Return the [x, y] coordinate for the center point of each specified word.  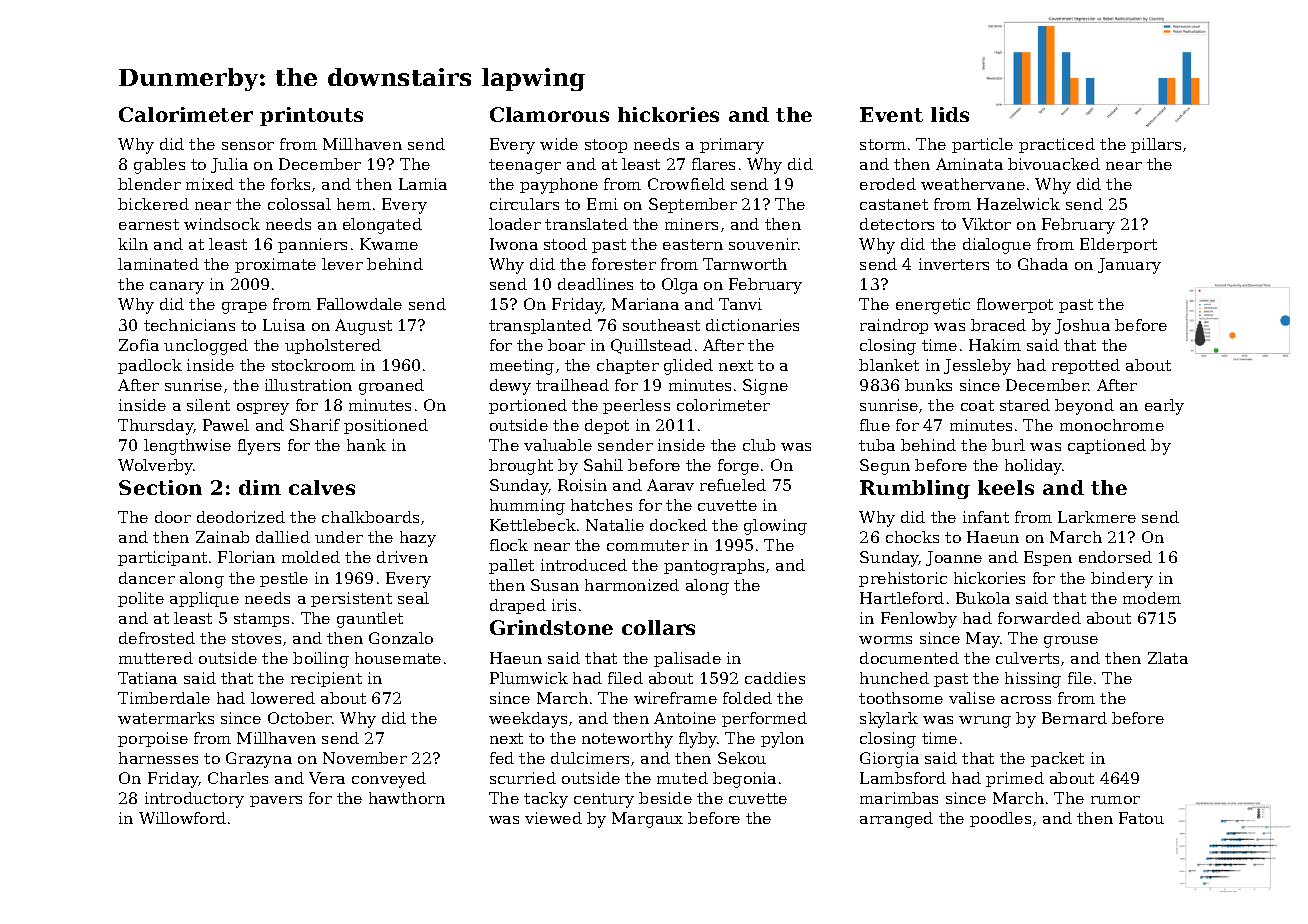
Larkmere [1097, 517]
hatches [601, 505]
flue [875, 425]
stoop [606, 146]
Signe [765, 387]
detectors [897, 224]
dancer [147, 578]
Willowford [182, 818]
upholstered [333, 346]
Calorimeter [186, 114]
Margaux [647, 820]
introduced [584, 565]
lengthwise [187, 447]
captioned [1107, 446]
